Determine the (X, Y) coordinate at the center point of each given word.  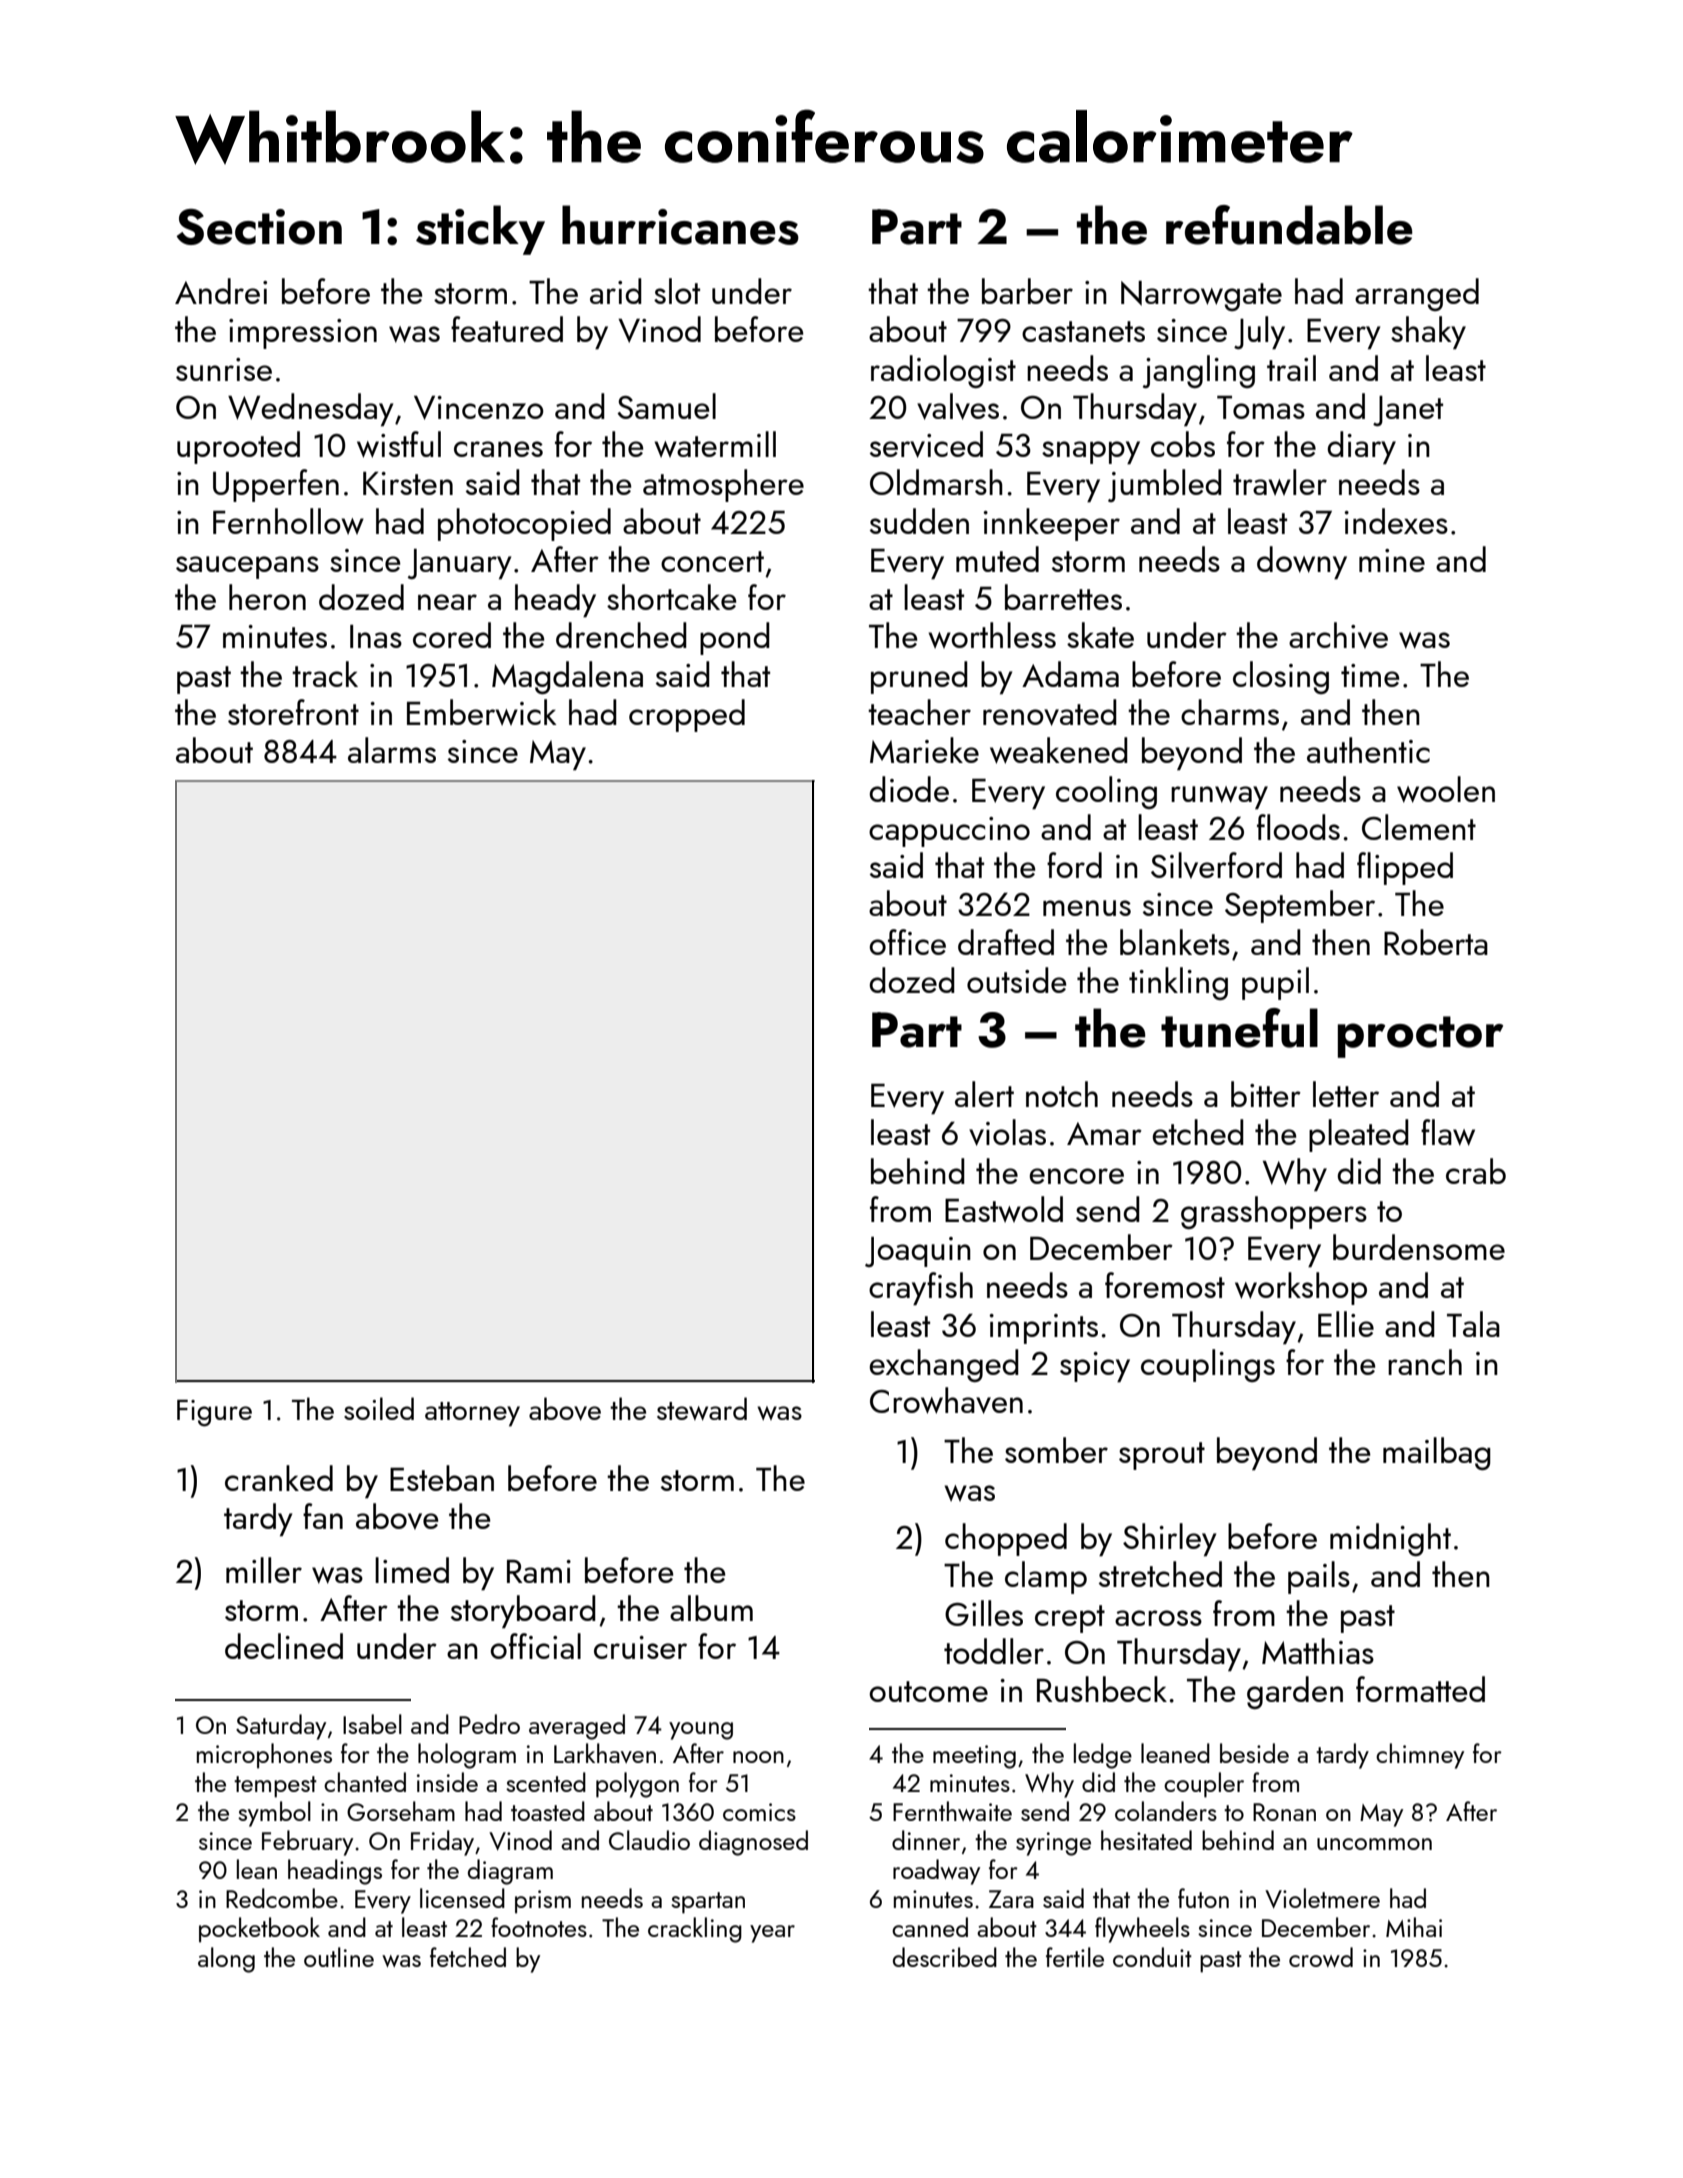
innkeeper (1051, 524)
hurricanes (680, 225)
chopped (1006, 1539)
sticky (480, 230)
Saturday (281, 1727)
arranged (1417, 294)
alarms (392, 750)
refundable (1289, 225)
